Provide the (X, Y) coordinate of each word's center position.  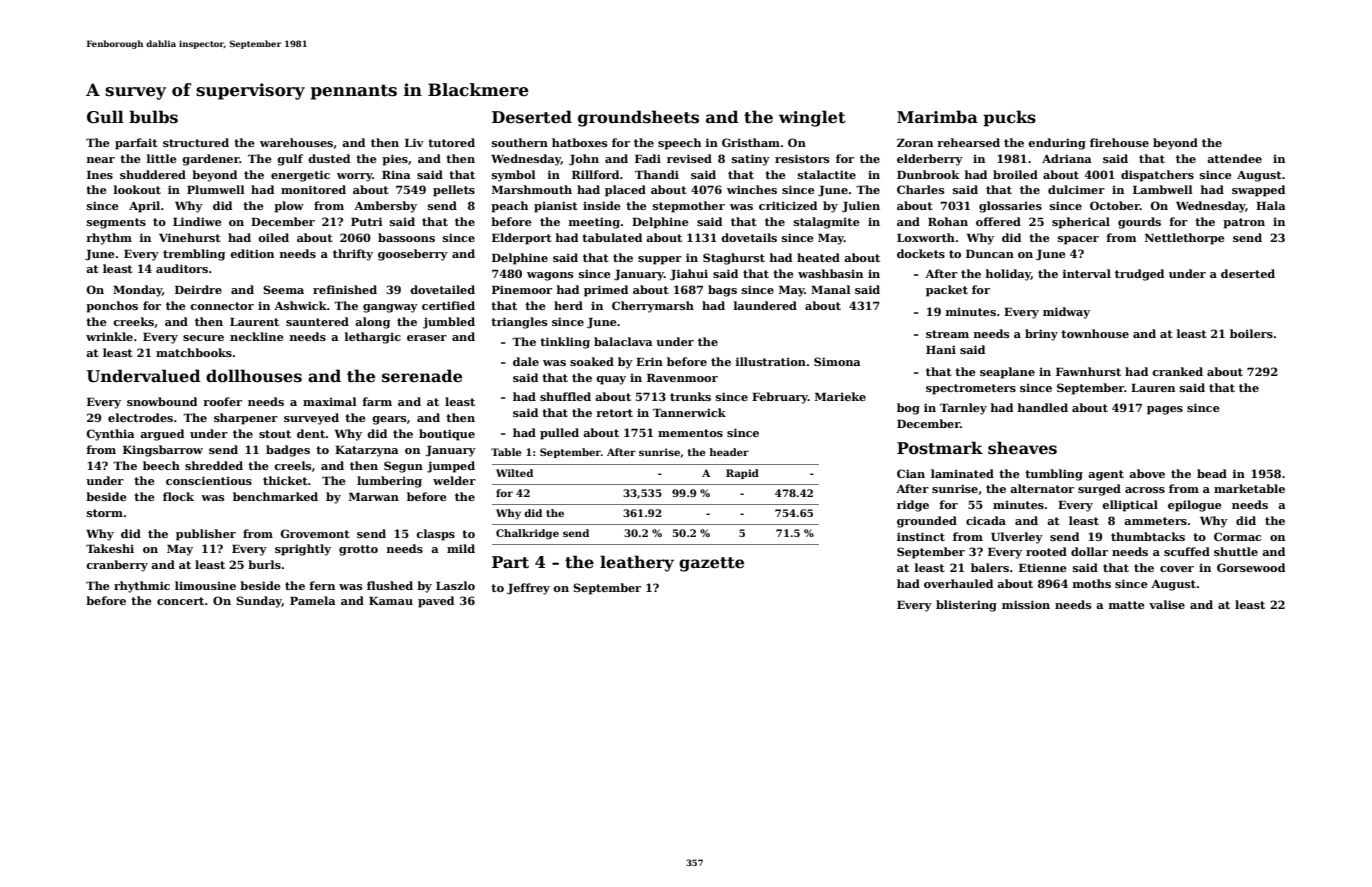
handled (1043, 407)
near (101, 160)
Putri (367, 221)
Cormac (1238, 536)
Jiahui (689, 275)
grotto (358, 550)
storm (105, 513)
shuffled (565, 396)
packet (947, 291)
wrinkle (109, 336)
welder (454, 480)
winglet (812, 118)
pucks (1009, 118)
